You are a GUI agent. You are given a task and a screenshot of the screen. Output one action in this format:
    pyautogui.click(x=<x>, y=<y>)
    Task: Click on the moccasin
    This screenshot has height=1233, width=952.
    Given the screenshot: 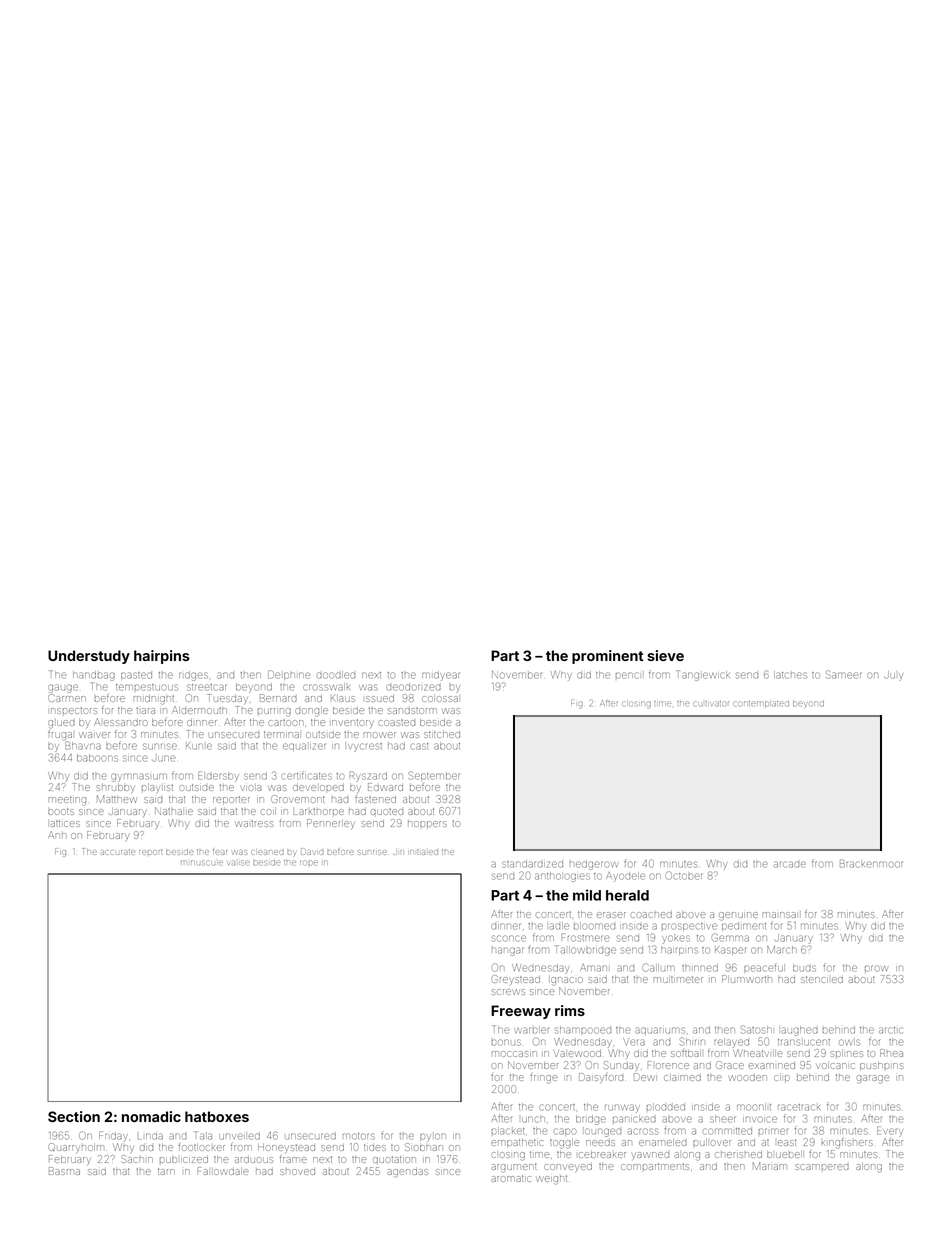 What is the action you would take?
    pyautogui.click(x=514, y=1054)
